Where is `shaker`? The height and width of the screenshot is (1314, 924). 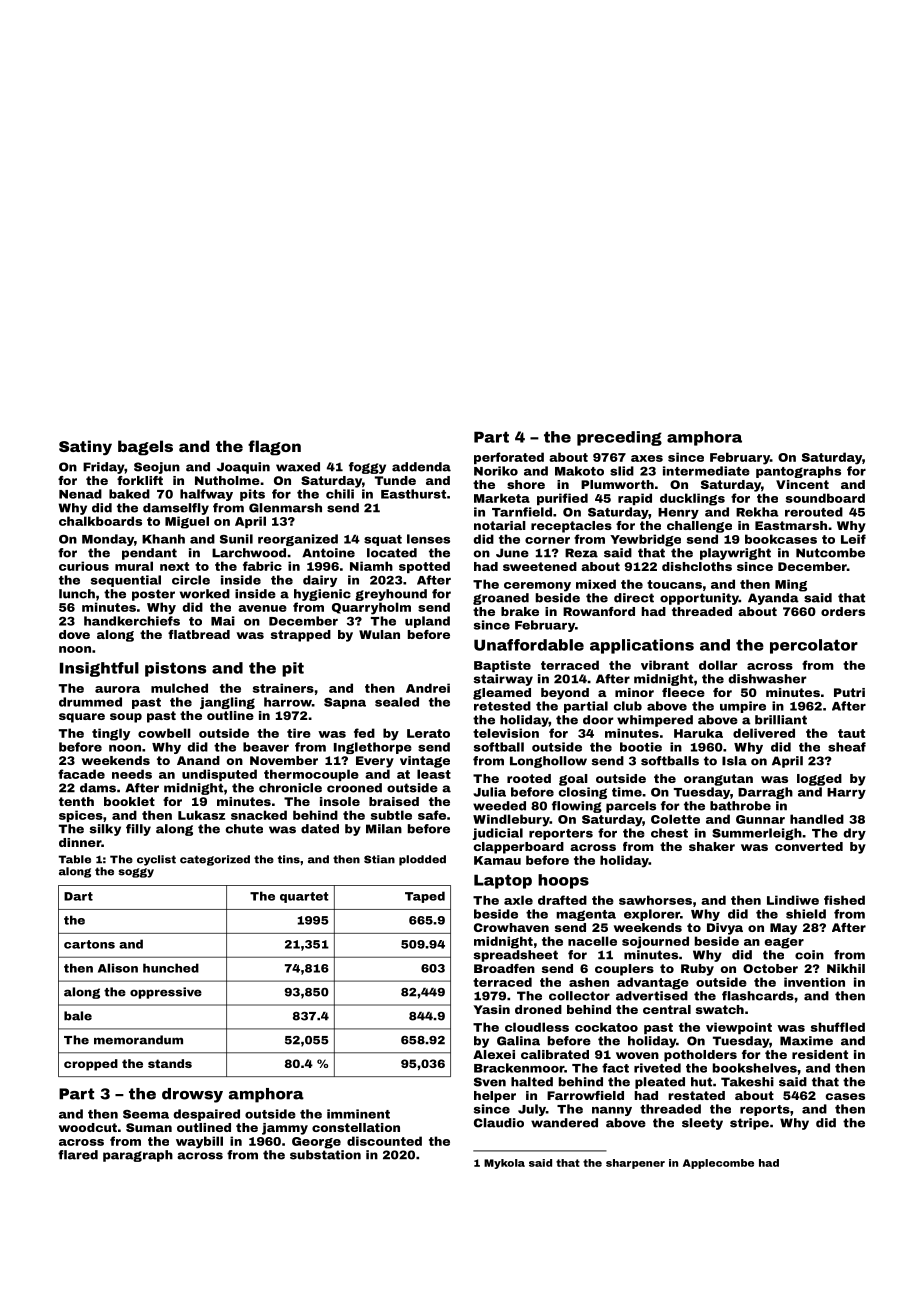 shaker is located at coordinates (712, 846).
